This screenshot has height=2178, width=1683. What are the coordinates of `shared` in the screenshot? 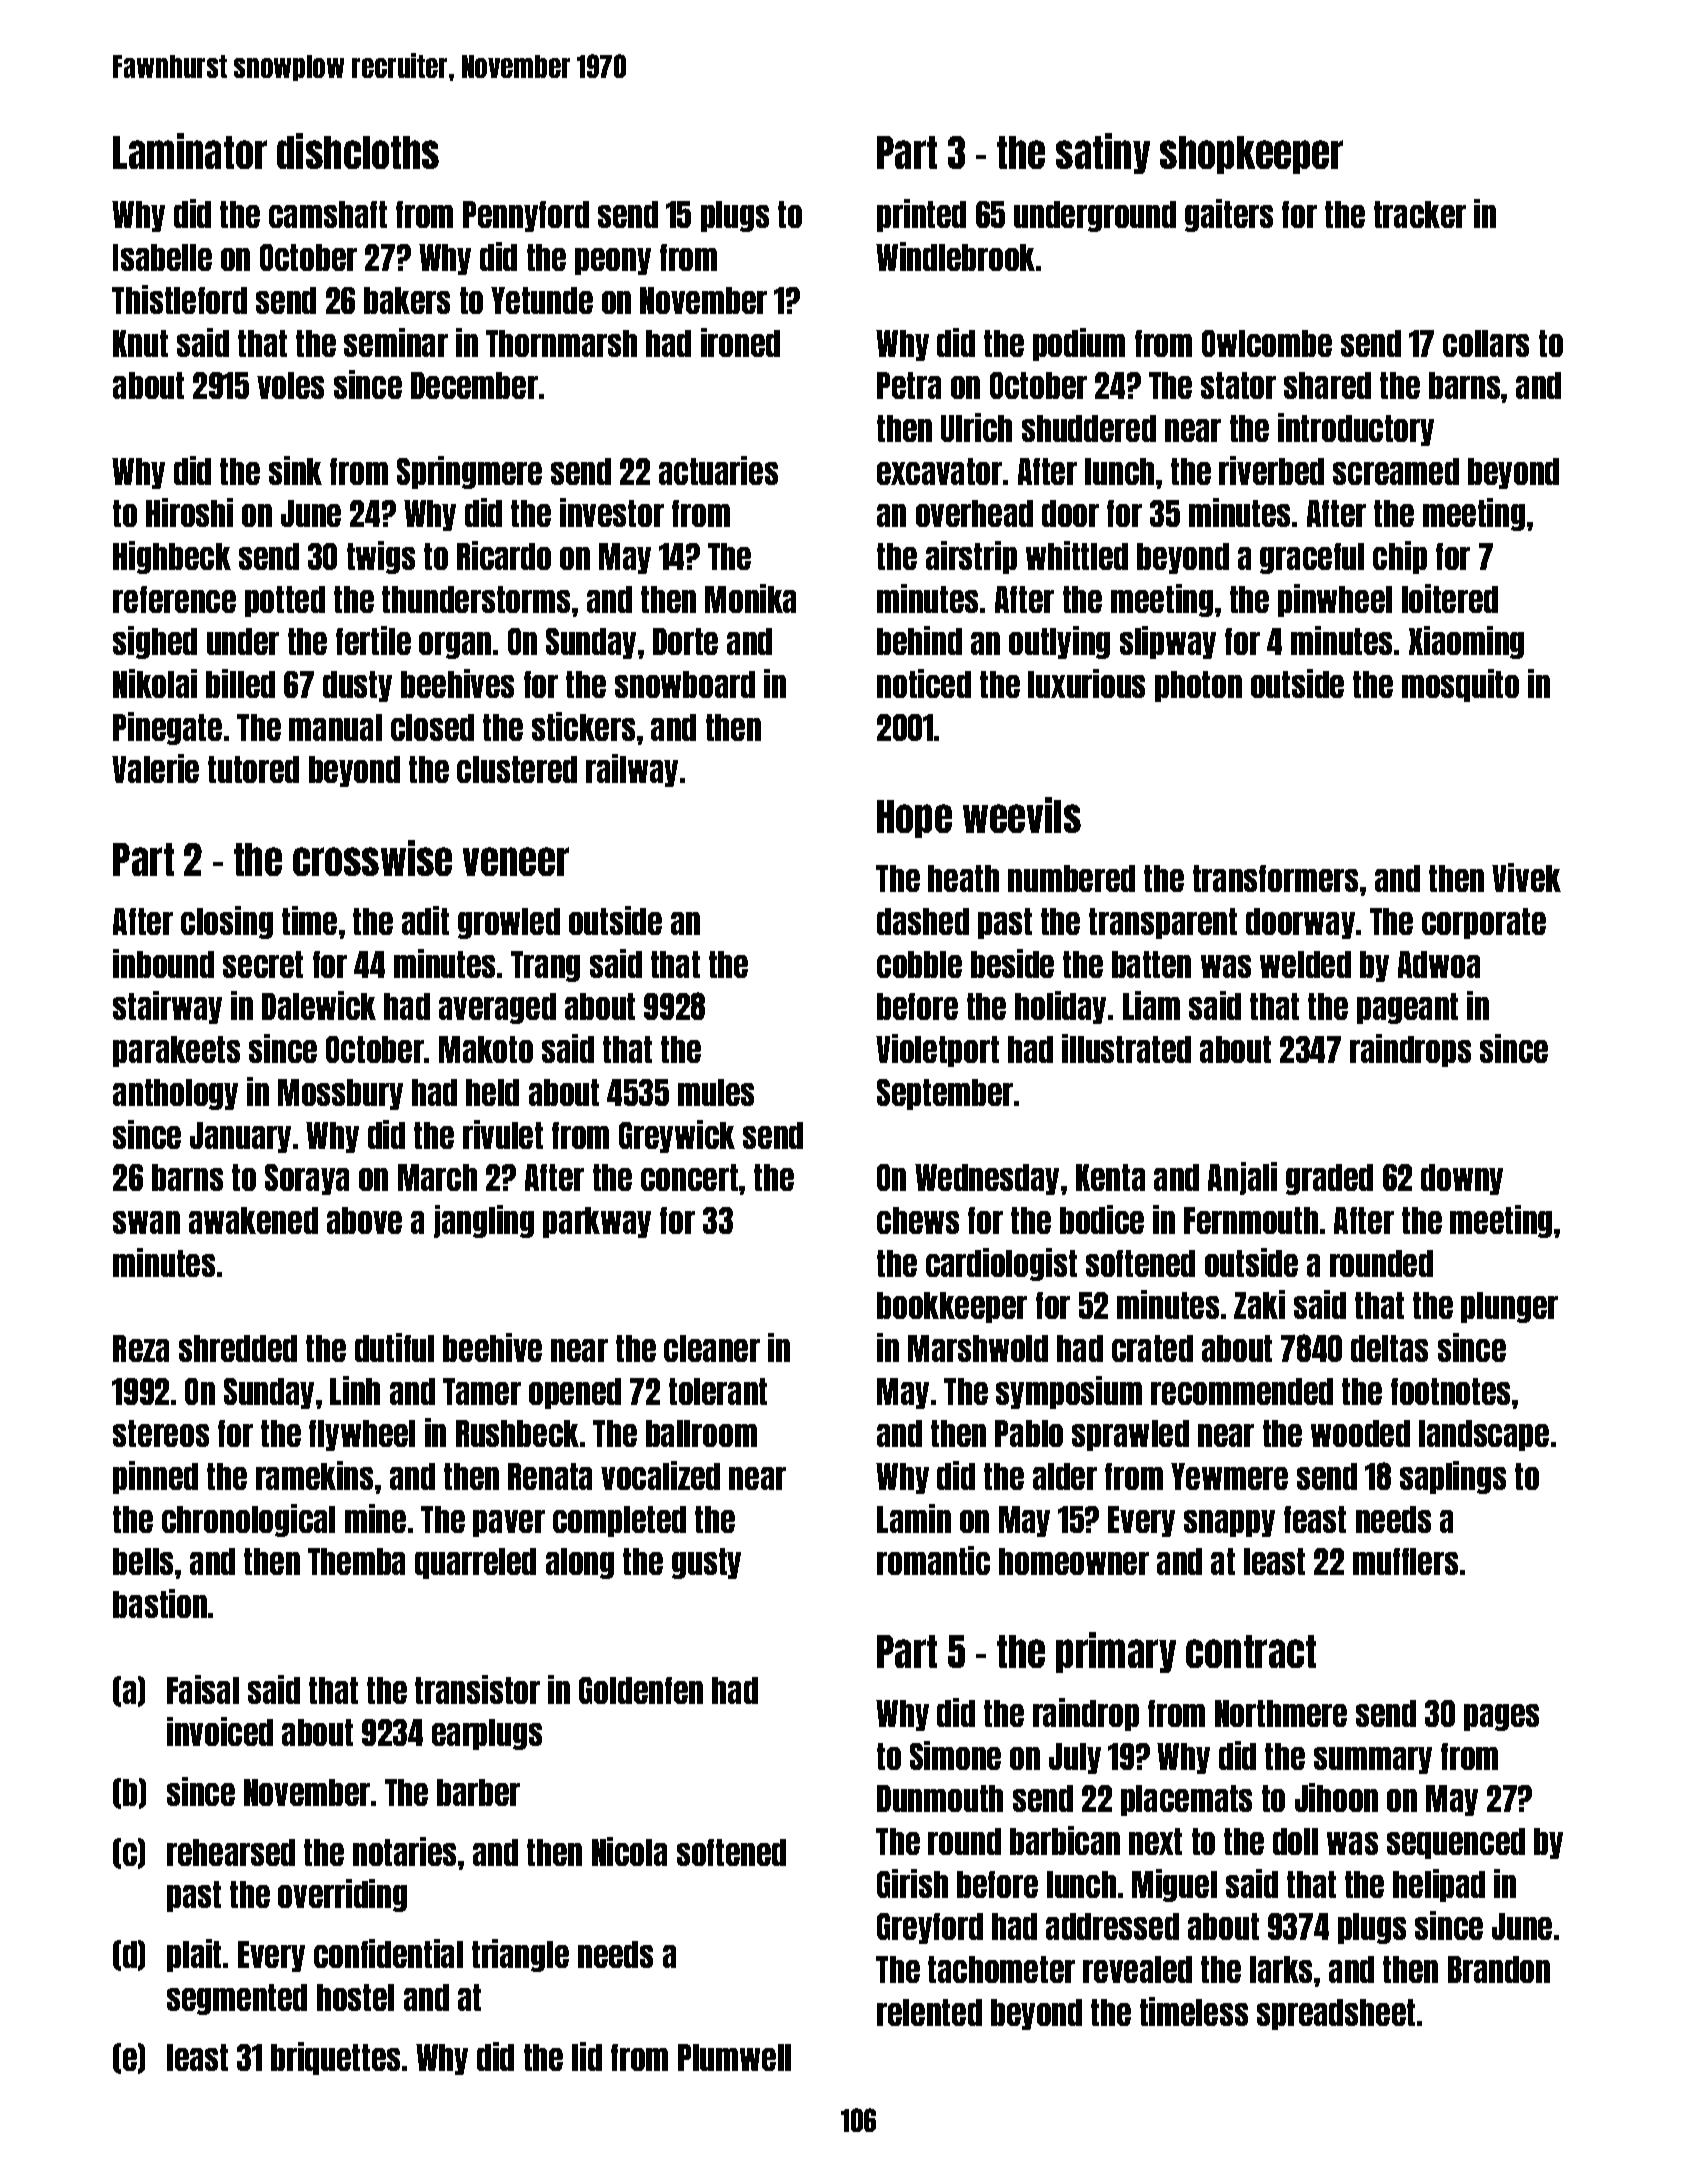 It's located at (1327, 385).
